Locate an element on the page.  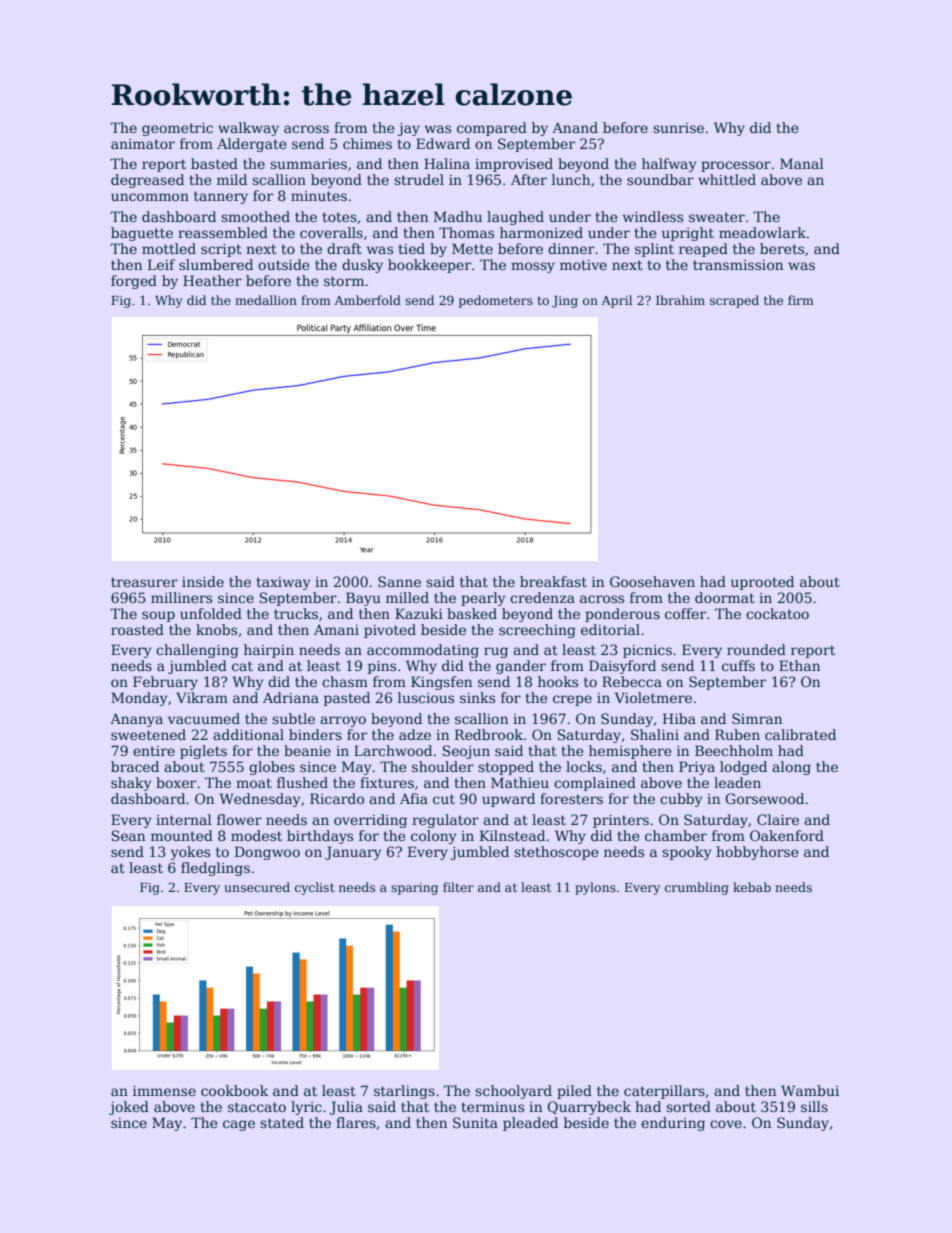
Halina is located at coordinates (447, 163).
